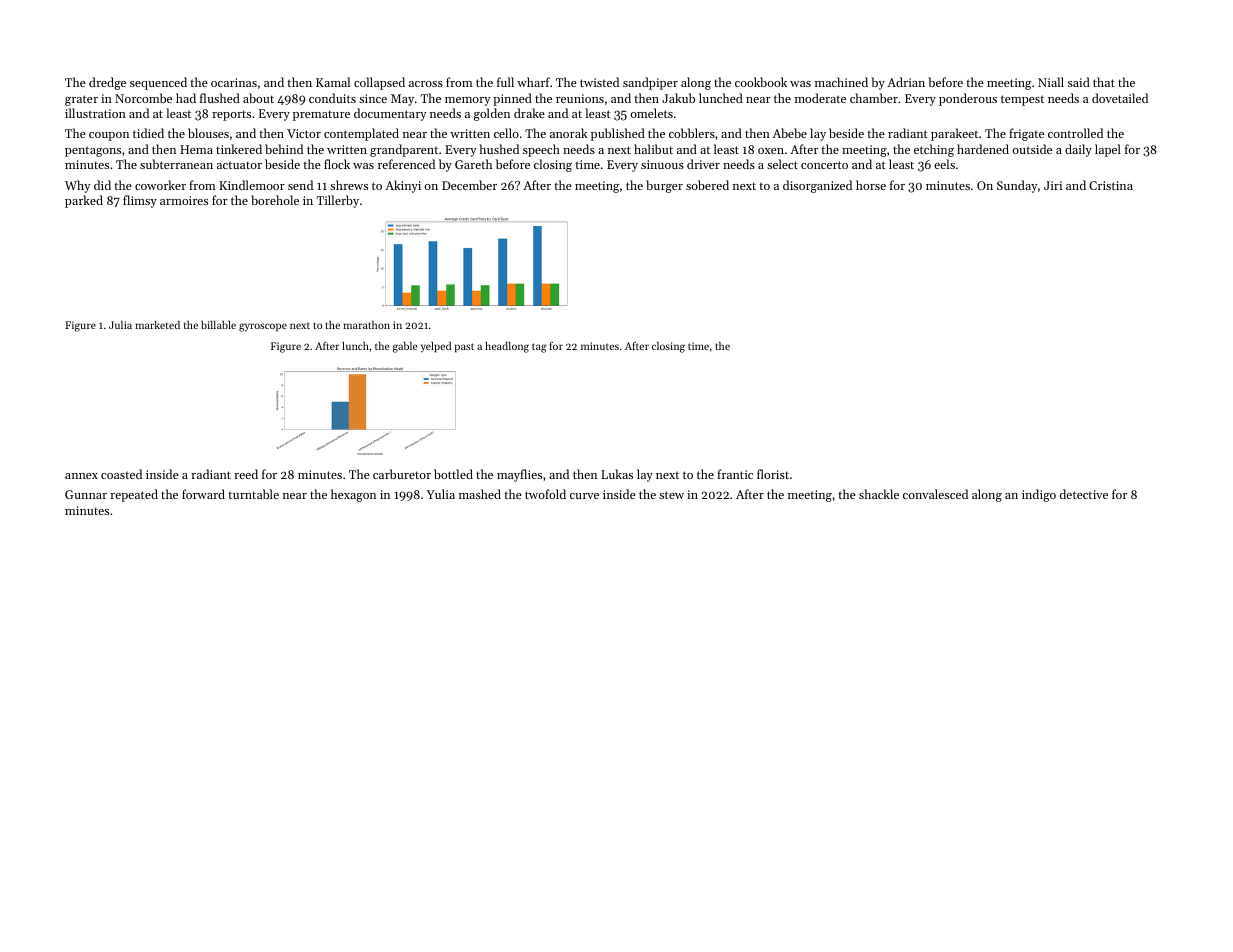  Describe the element at coordinates (1053, 185) in the screenshot. I see `Jiri` at that location.
